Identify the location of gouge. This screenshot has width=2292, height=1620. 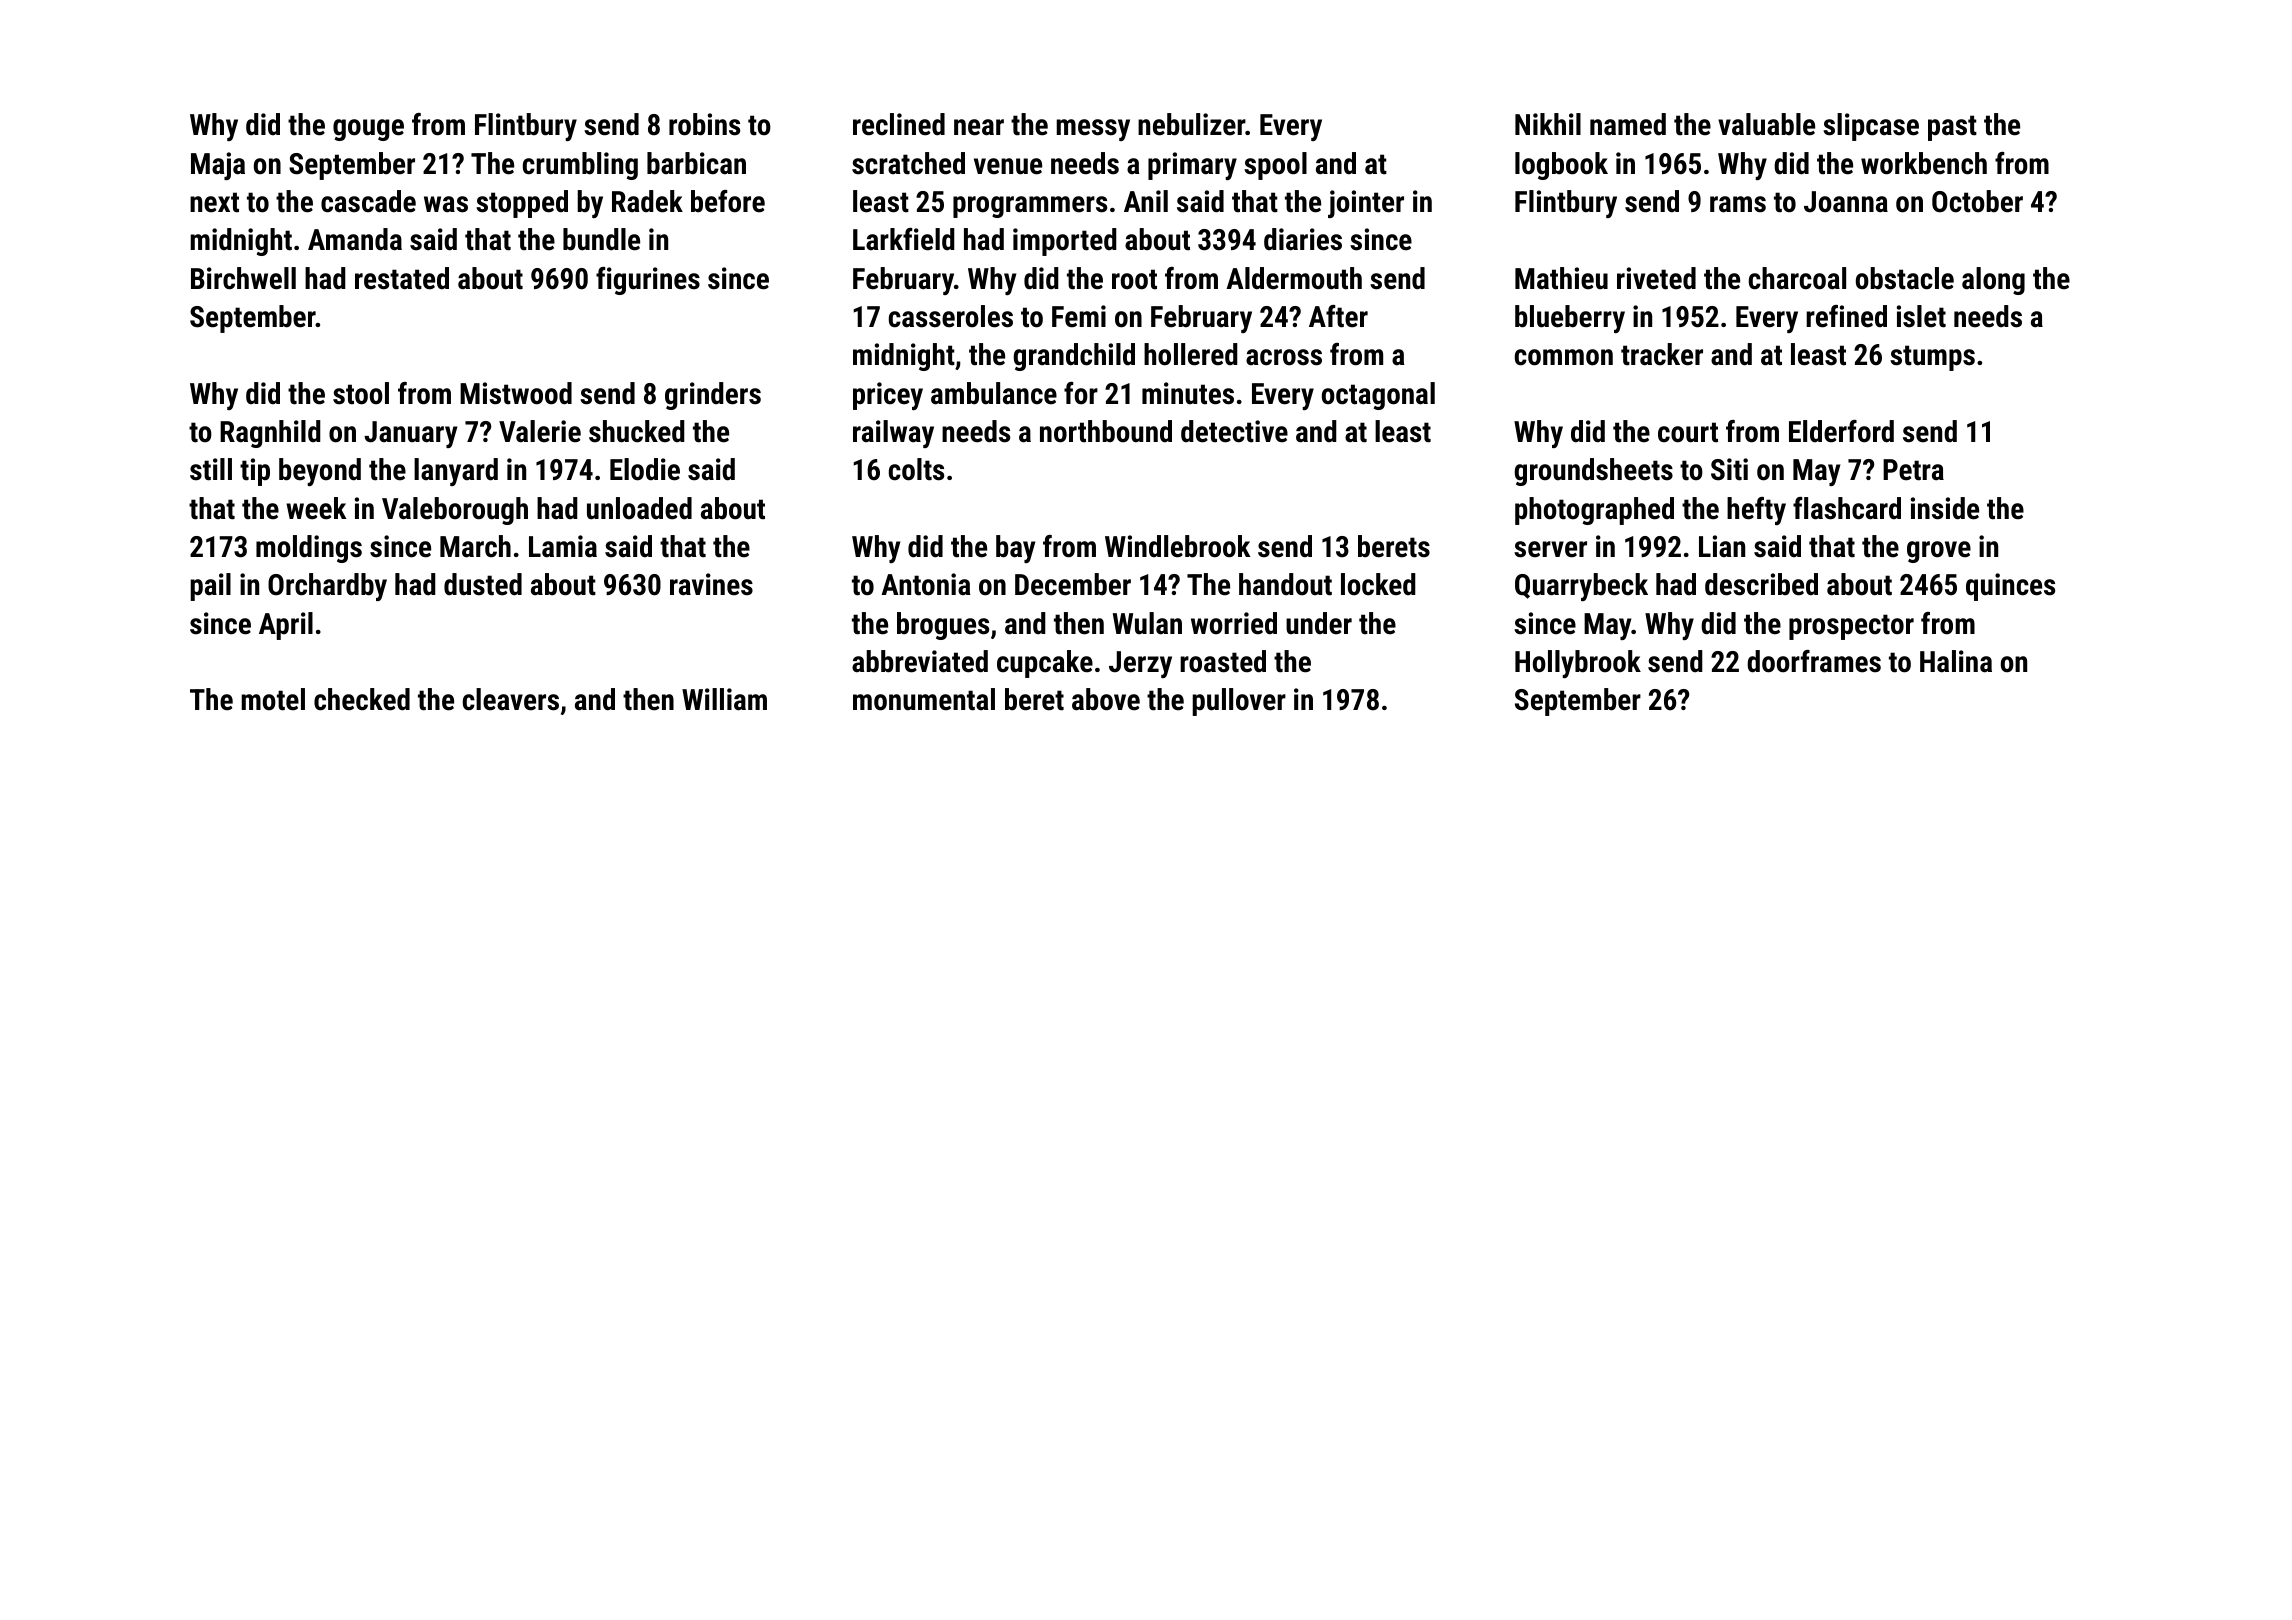
(368, 130).
